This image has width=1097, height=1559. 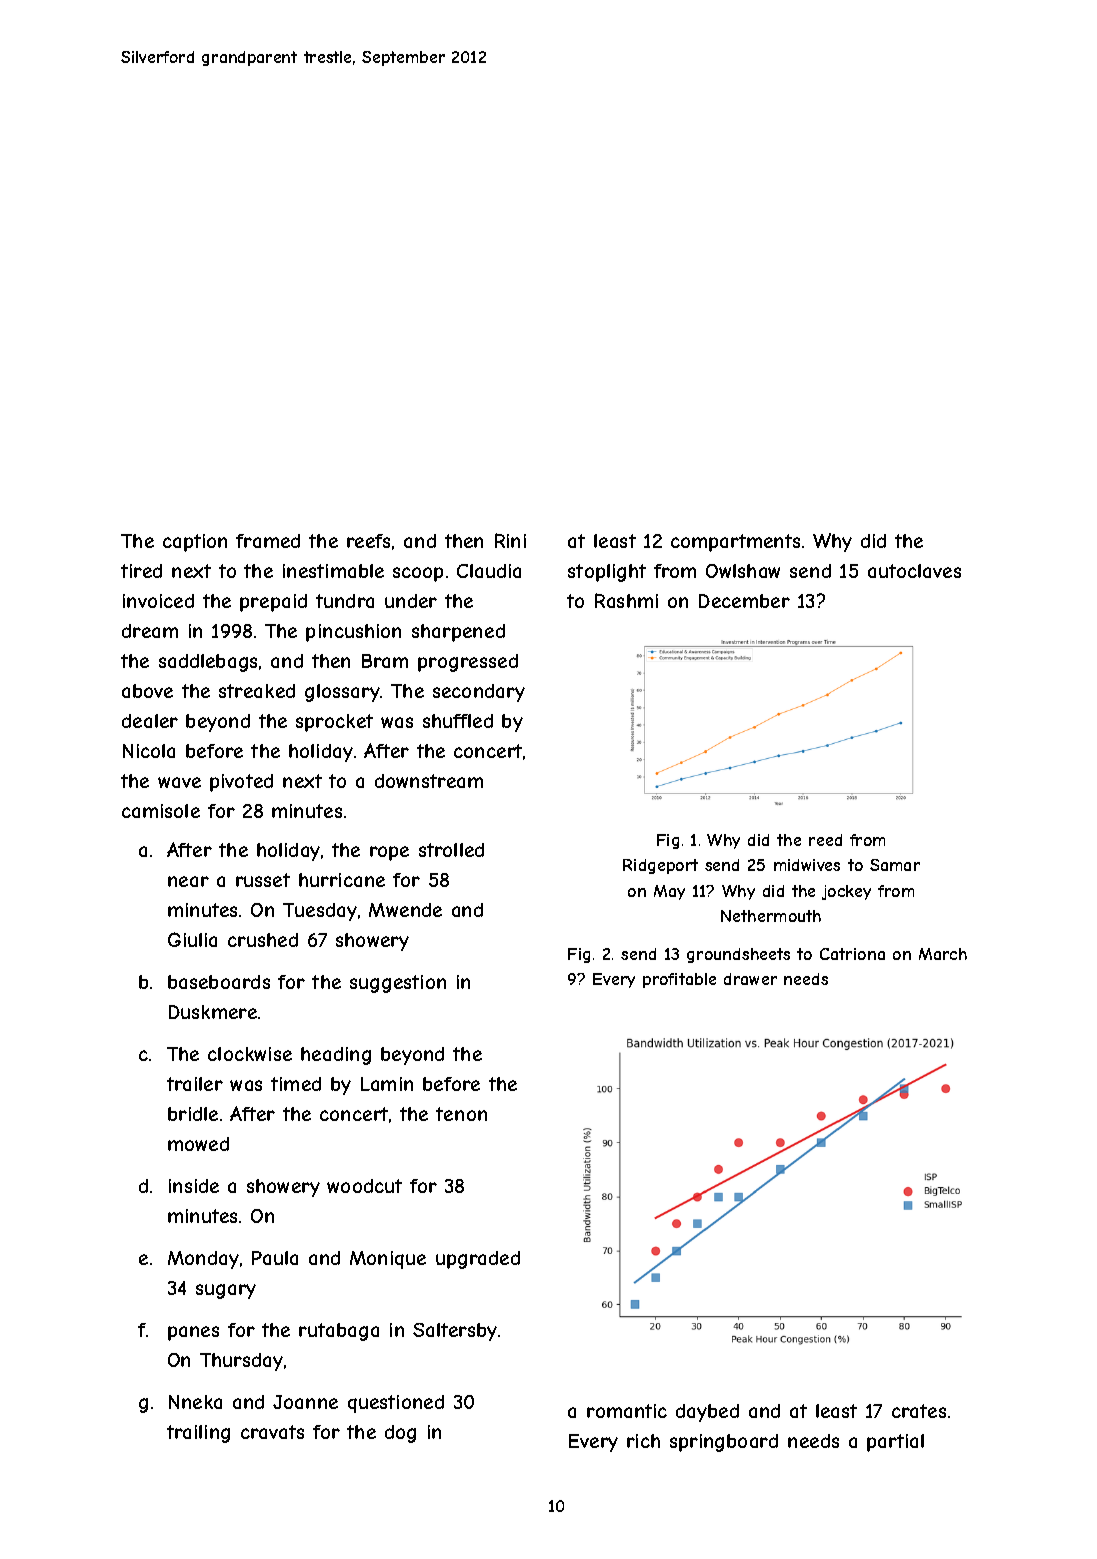 I want to click on cravats, so click(x=272, y=1432).
